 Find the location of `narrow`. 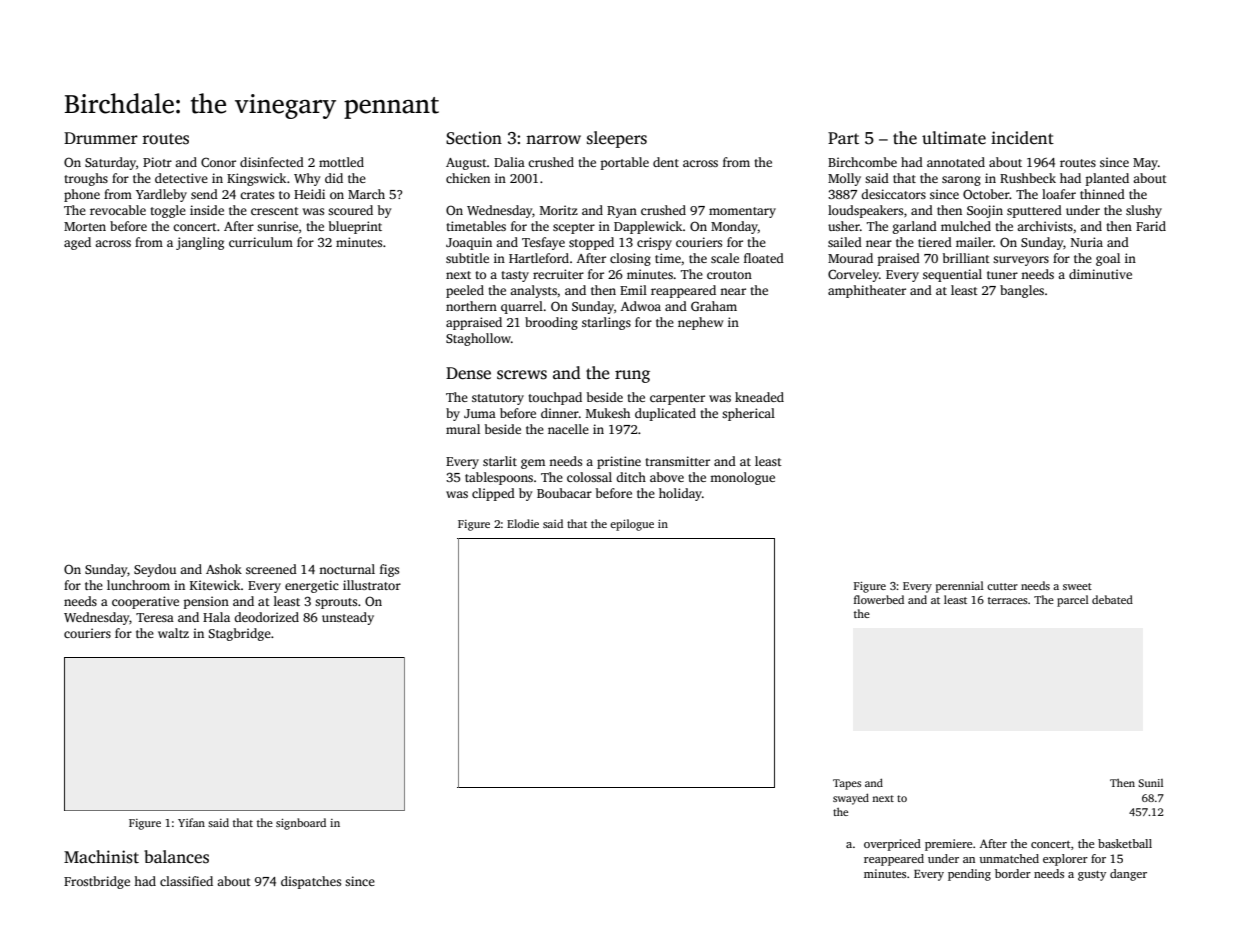

narrow is located at coordinates (553, 140).
